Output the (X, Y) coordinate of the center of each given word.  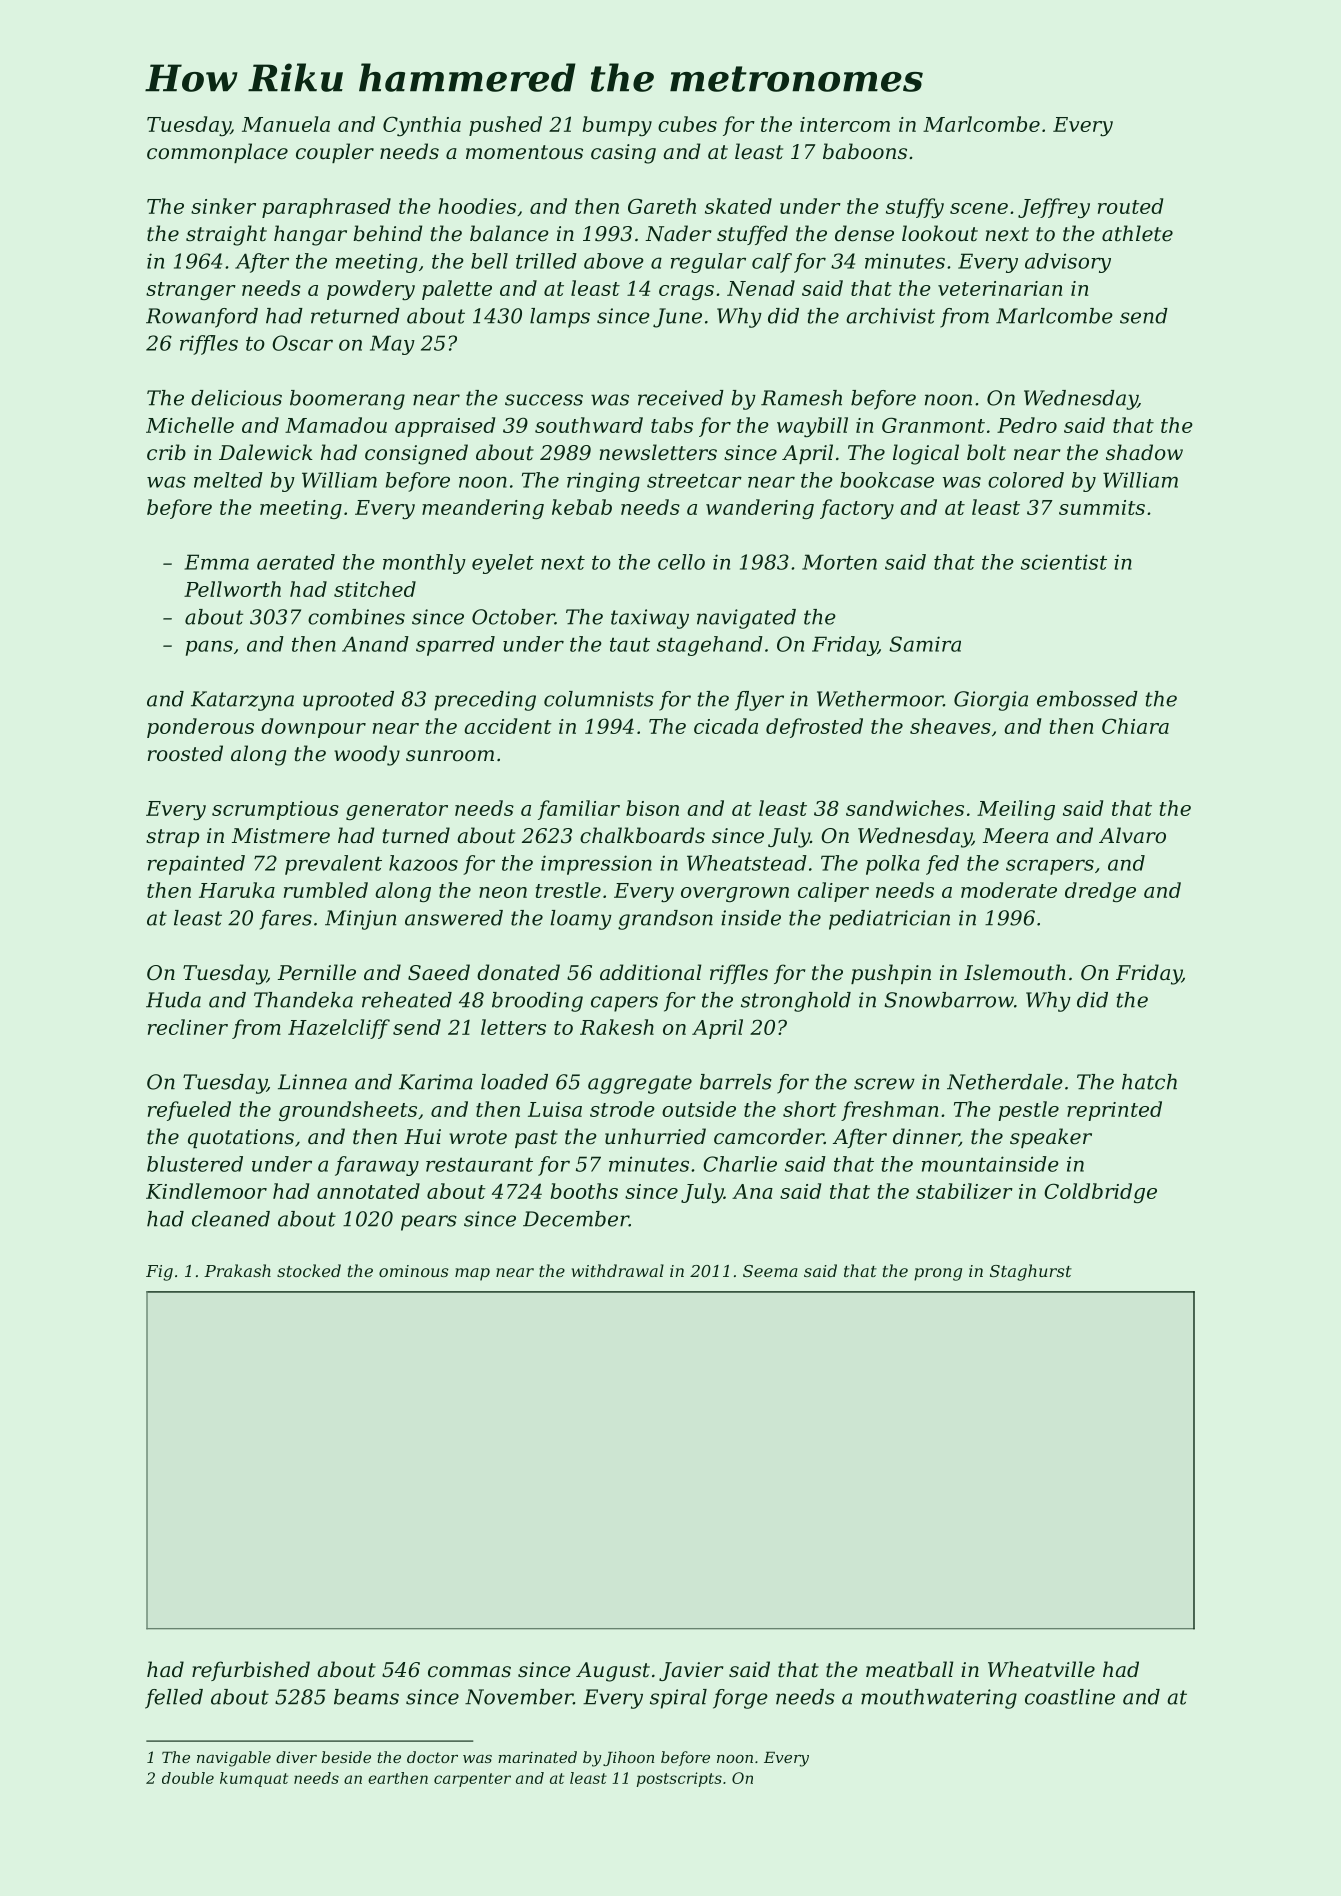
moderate (1009, 890)
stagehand (710, 646)
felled (174, 1699)
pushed (505, 126)
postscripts (679, 1779)
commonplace (217, 153)
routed (1130, 206)
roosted (185, 753)
